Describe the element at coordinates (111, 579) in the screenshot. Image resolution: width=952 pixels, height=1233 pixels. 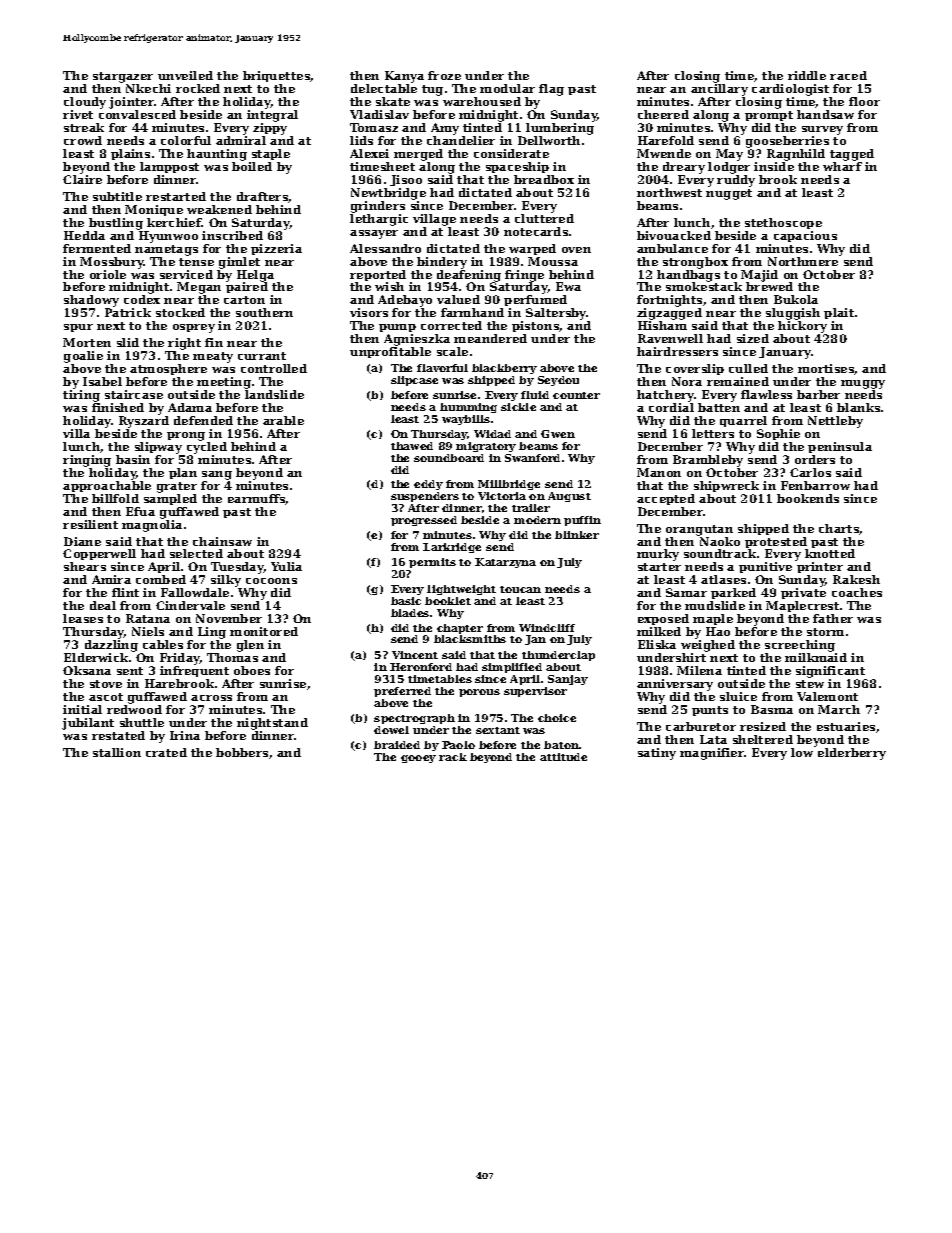
I see `Amira` at that location.
